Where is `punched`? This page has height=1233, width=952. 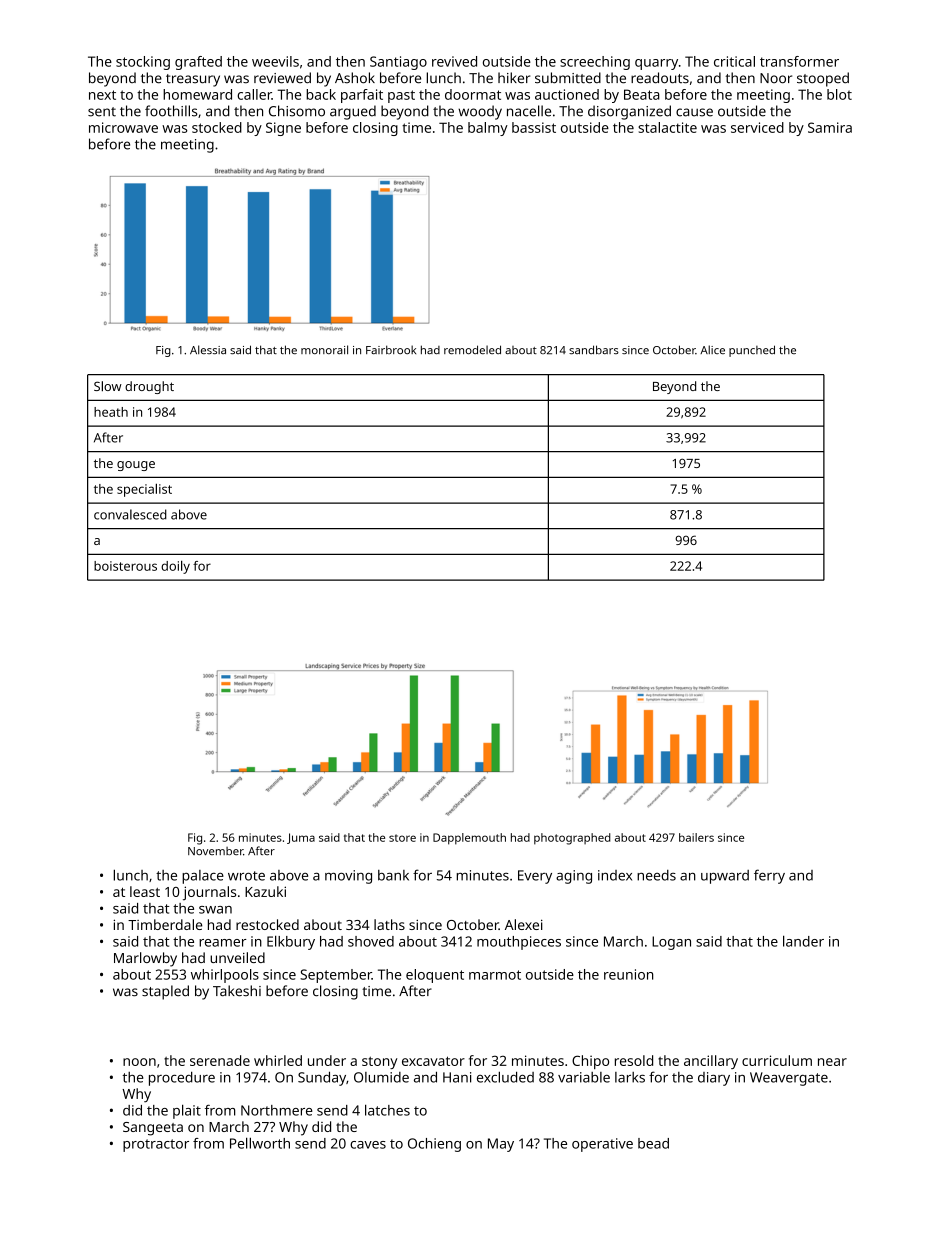
punched is located at coordinates (752, 351).
